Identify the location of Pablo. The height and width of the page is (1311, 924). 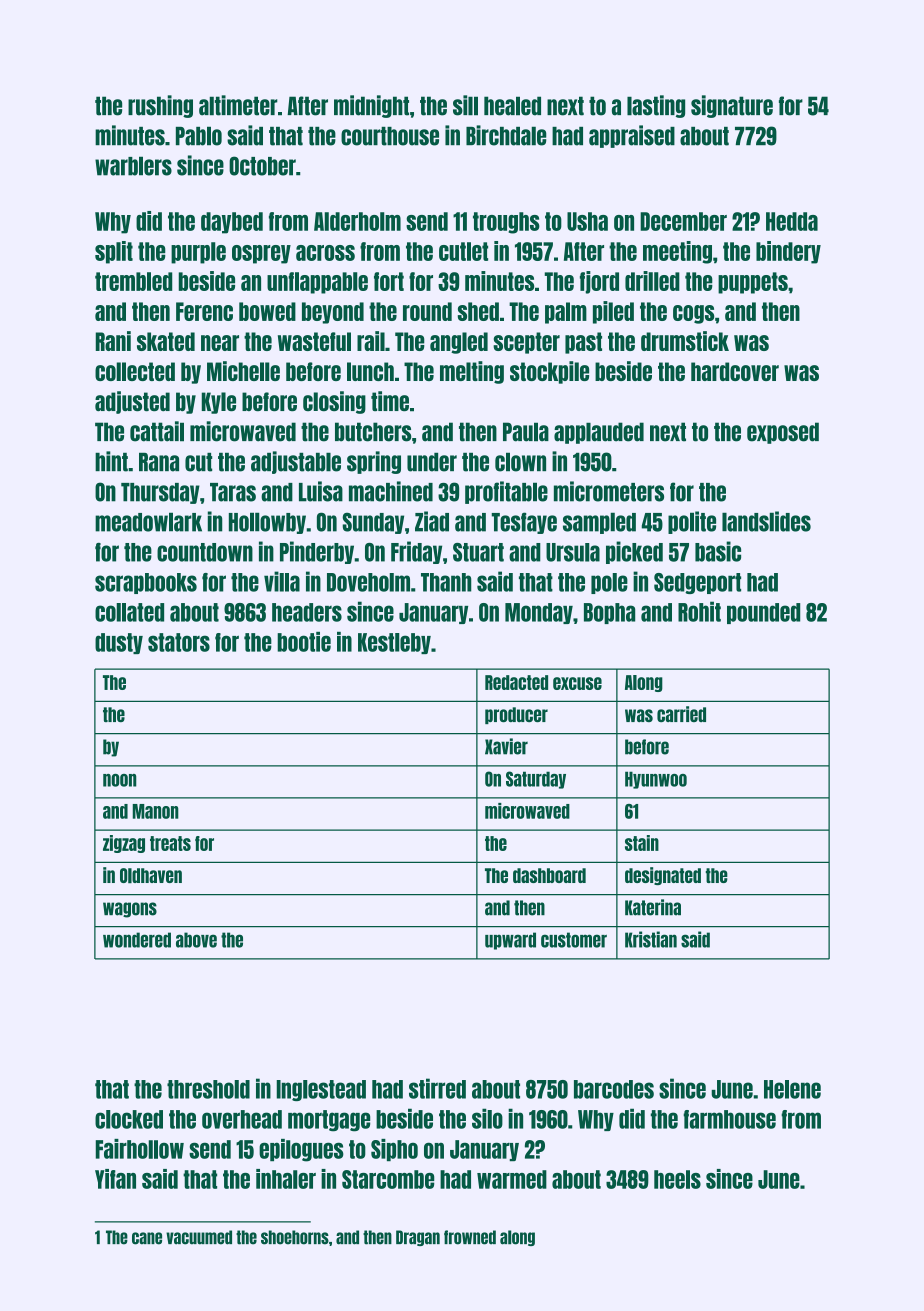
(199, 136).
